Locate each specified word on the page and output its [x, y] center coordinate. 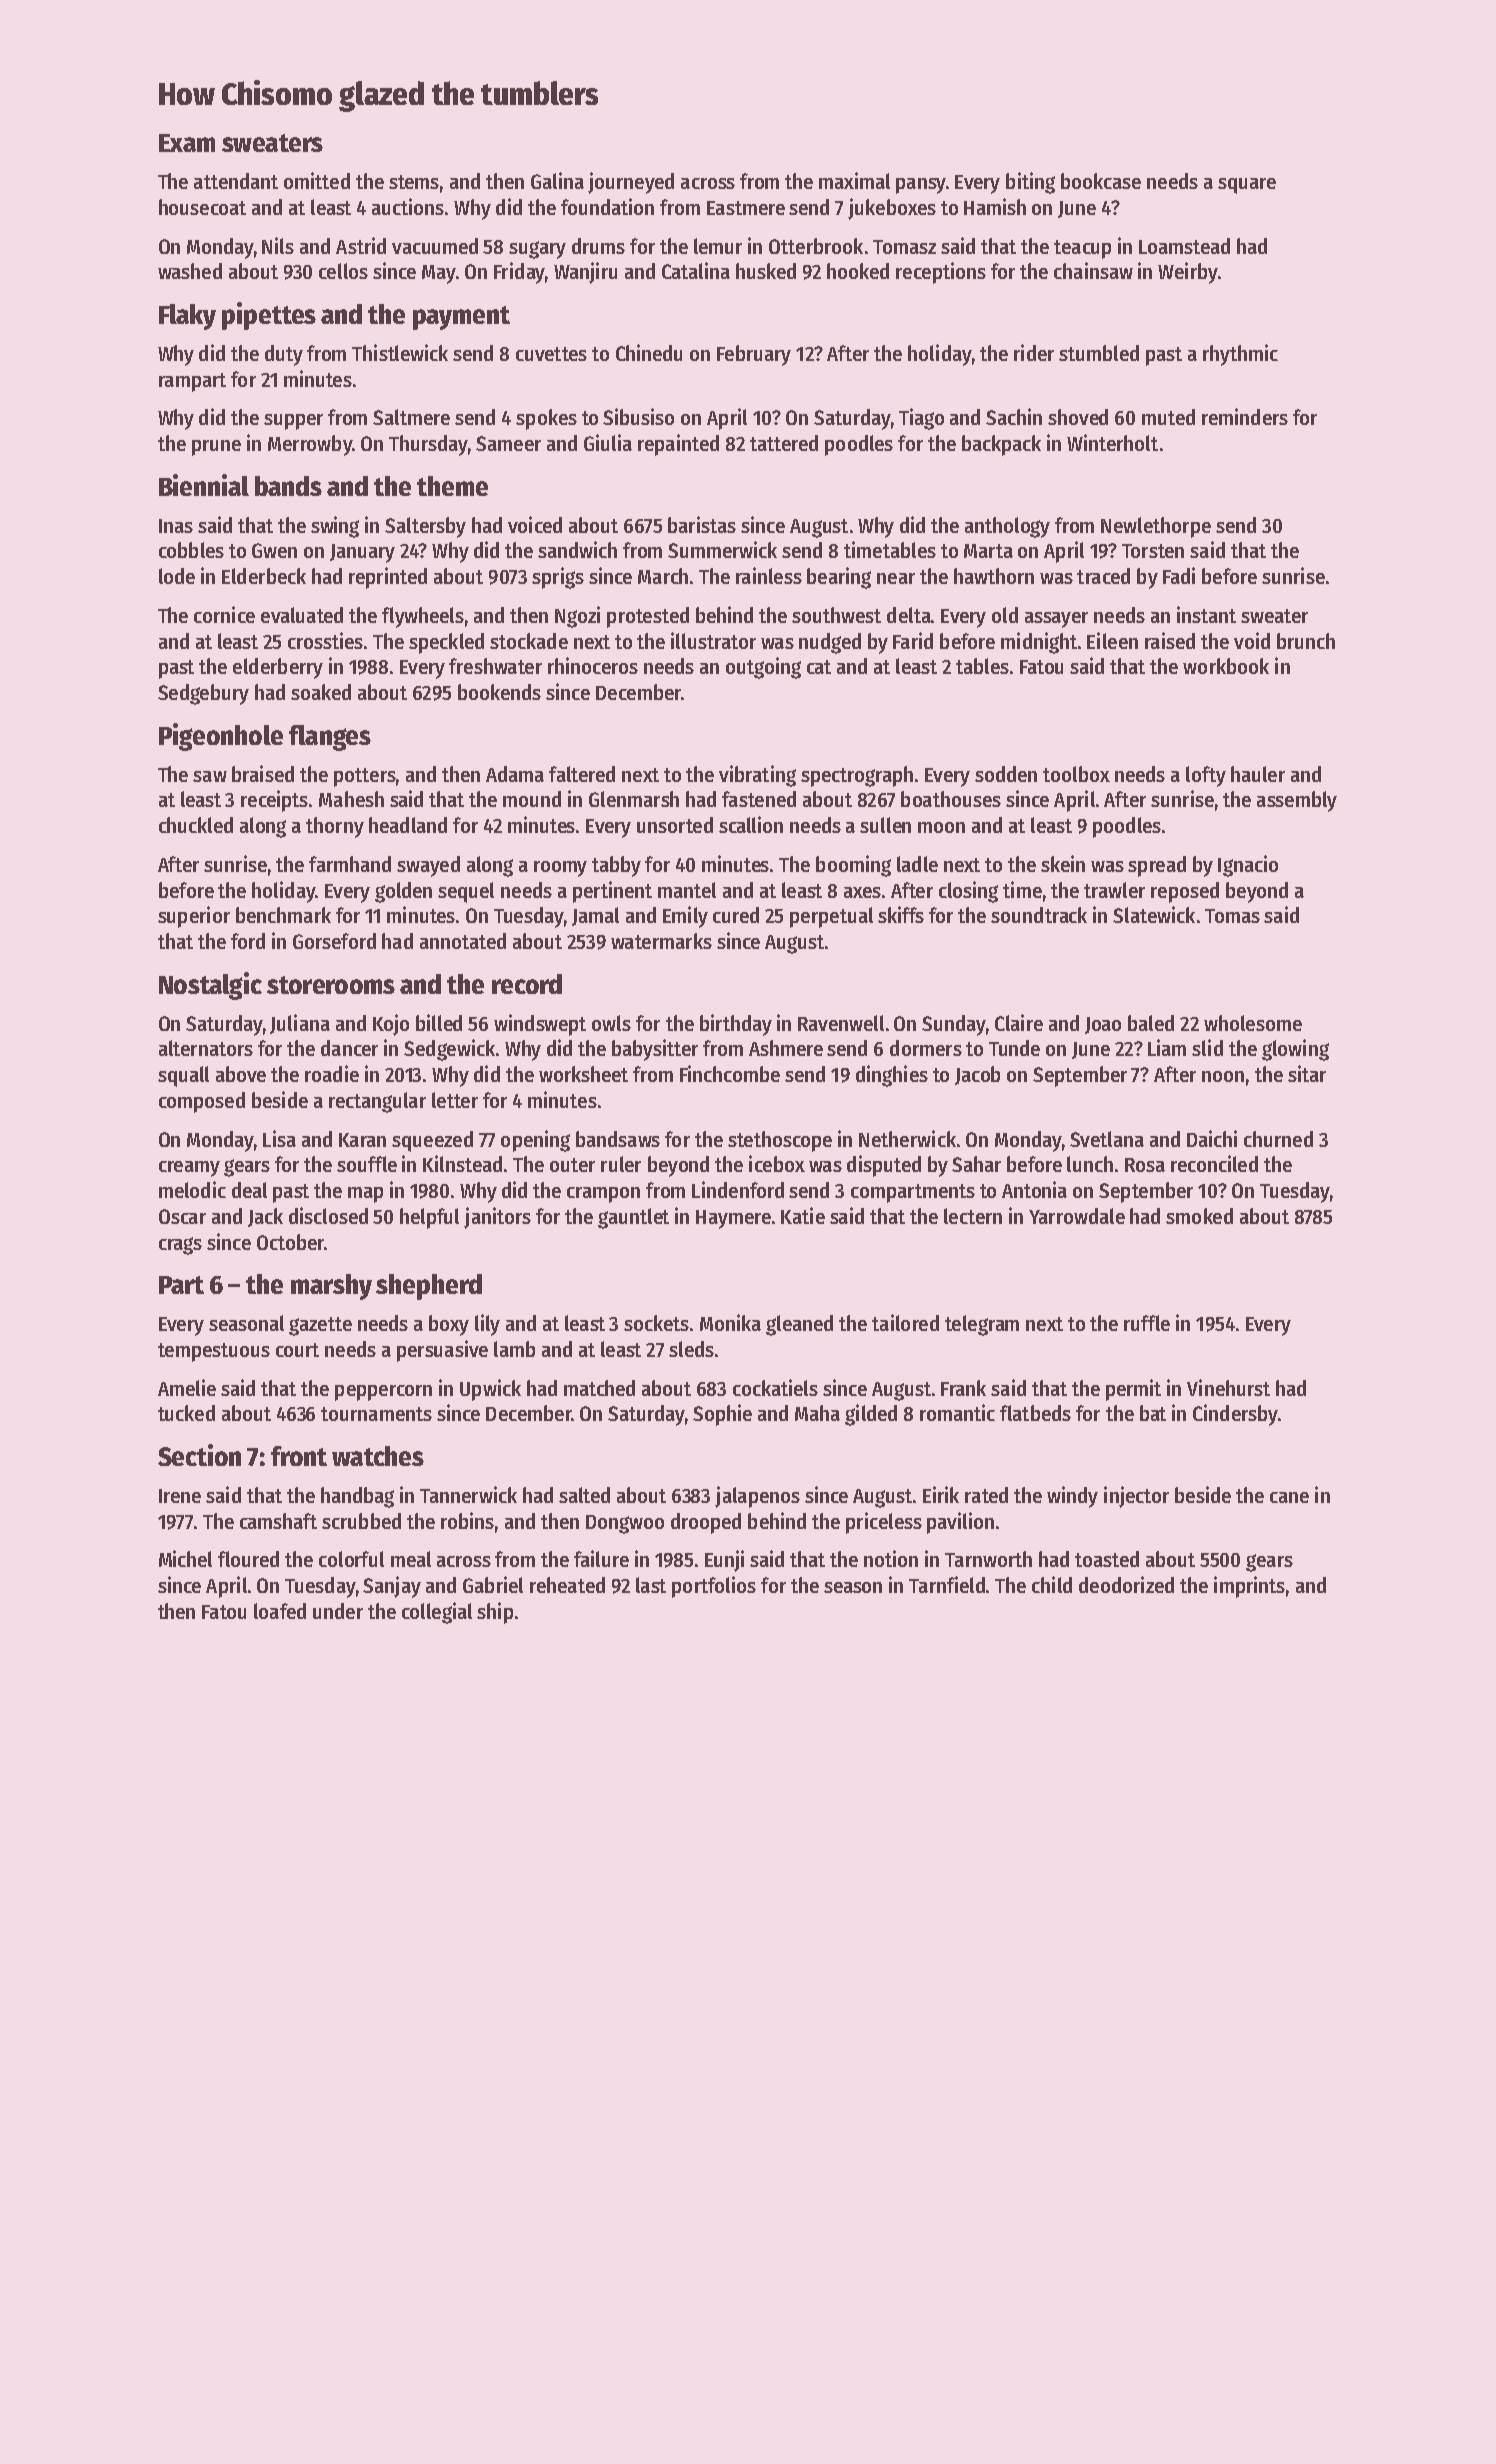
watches [378, 1456]
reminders [1245, 416]
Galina [557, 180]
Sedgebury [203, 694]
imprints [1249, 1587]
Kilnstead [462, 1163]
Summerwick [722, 549]
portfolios [714, 1587]
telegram [982, 1325]
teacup [1082, 249]
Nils [278, 245]
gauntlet [633, 1218]
